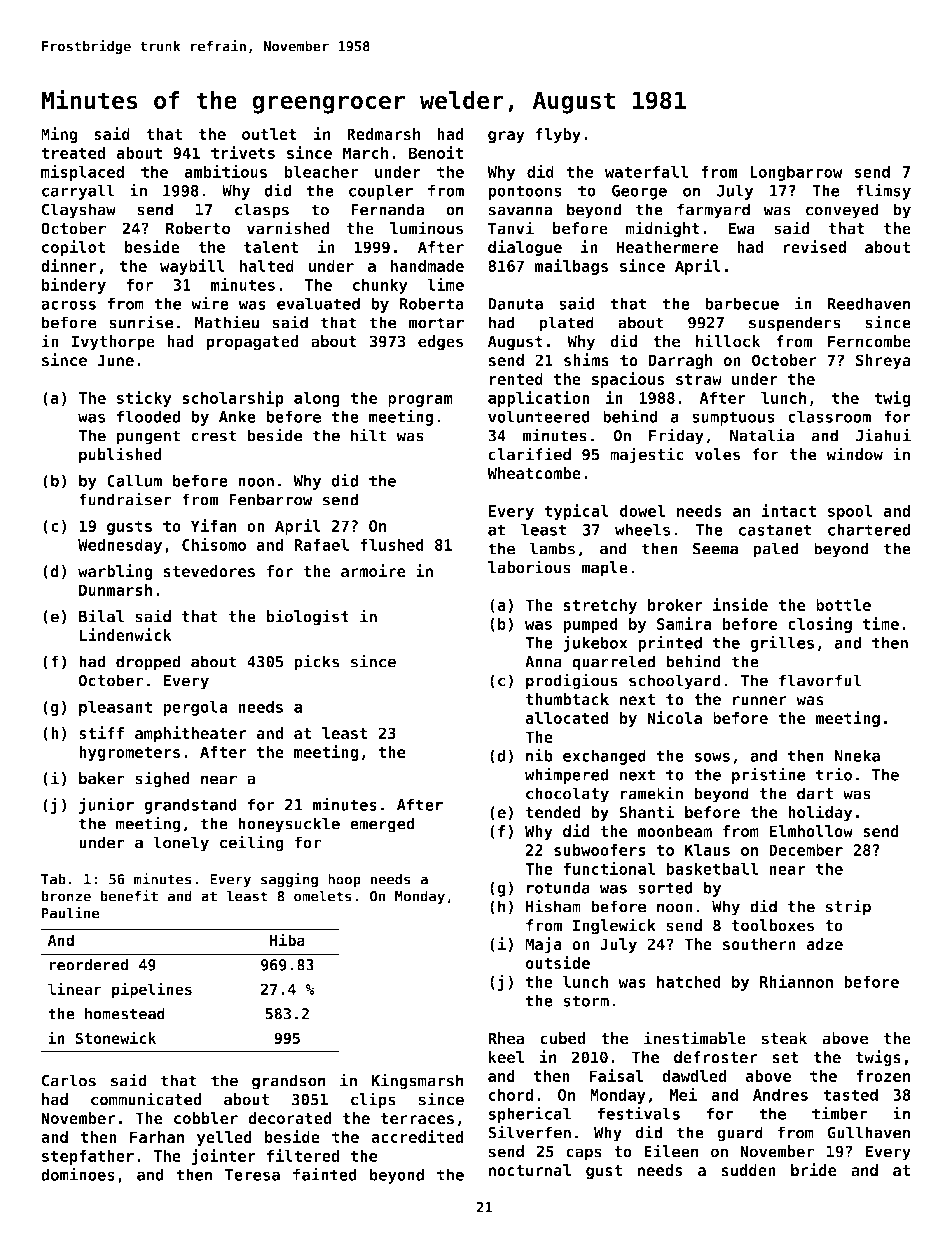 The image size is (952, 1233). What do you see at coordinates (566, 324) in the page?
I see `plated` at bounding box center [566, 324].
